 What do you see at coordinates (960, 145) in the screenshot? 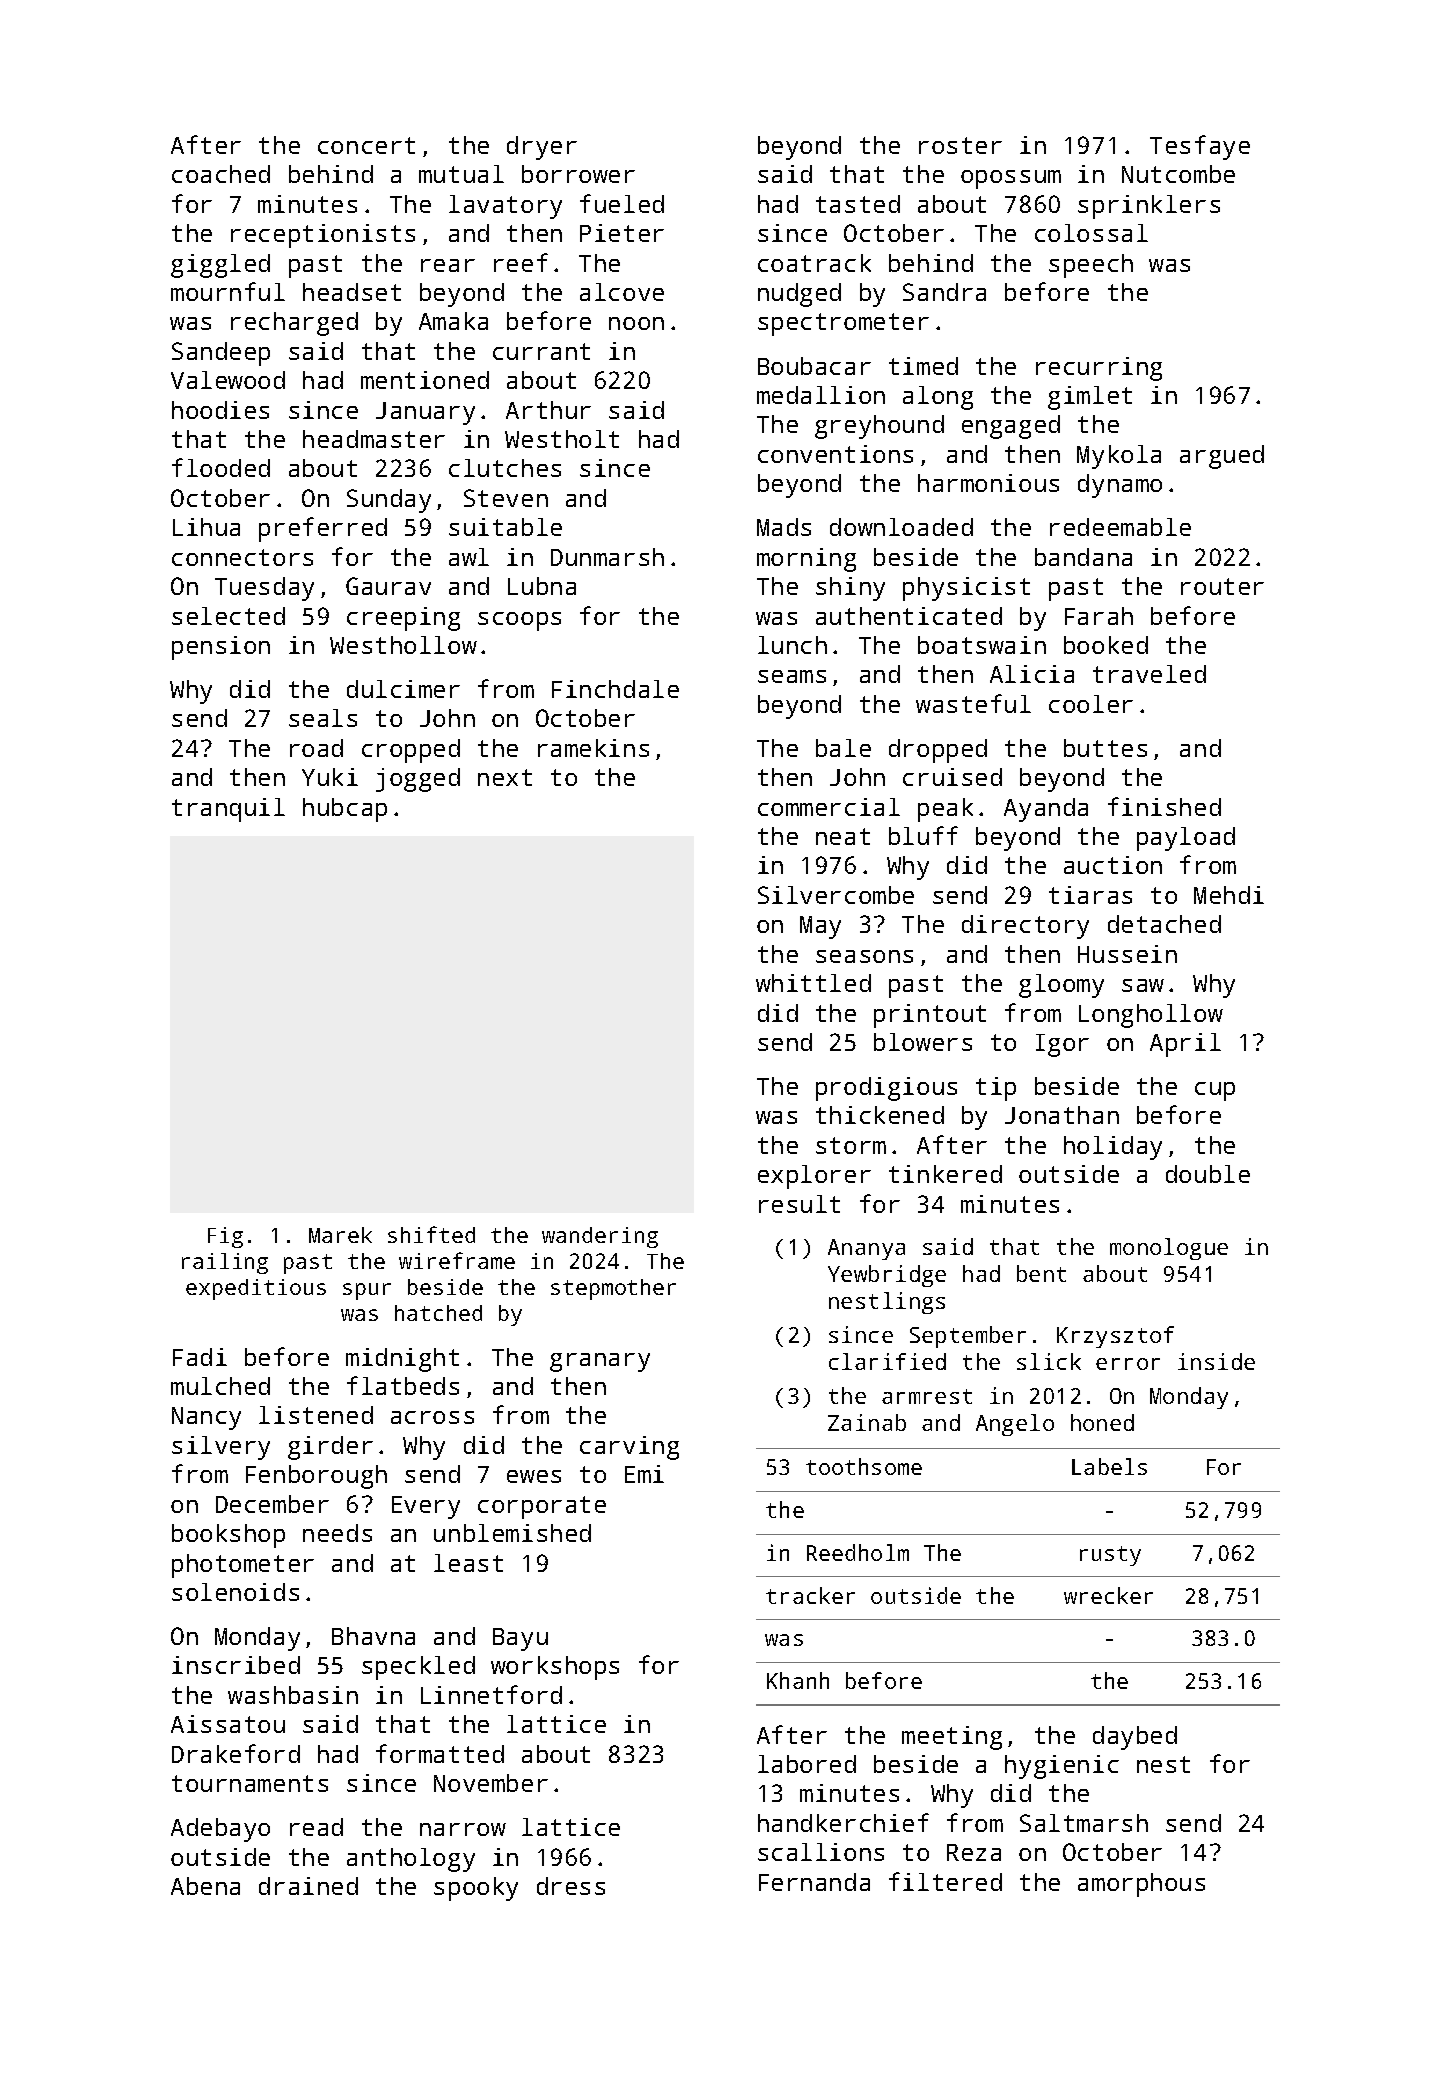
I see `roster` at bounding box center [960, 145].
